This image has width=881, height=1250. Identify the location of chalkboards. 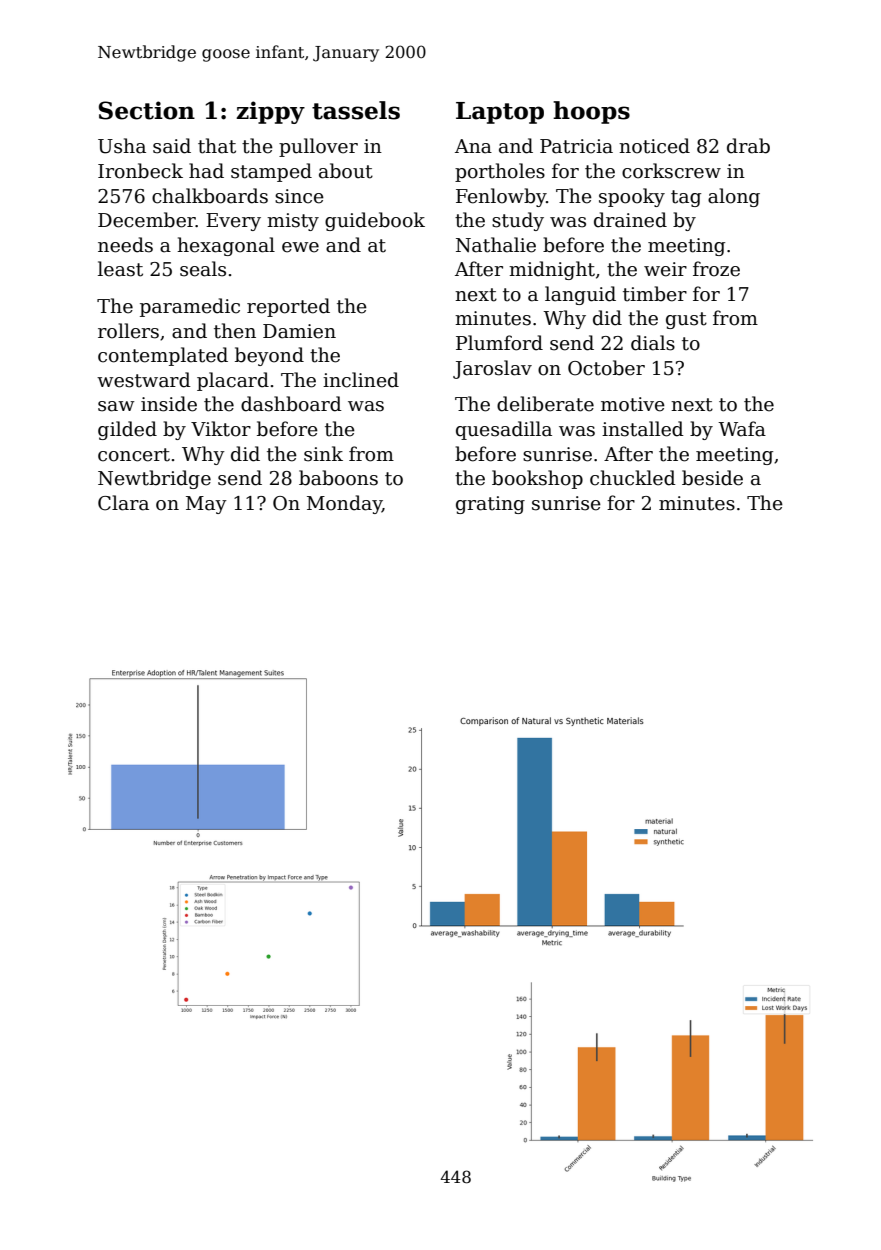
(210, 196).
